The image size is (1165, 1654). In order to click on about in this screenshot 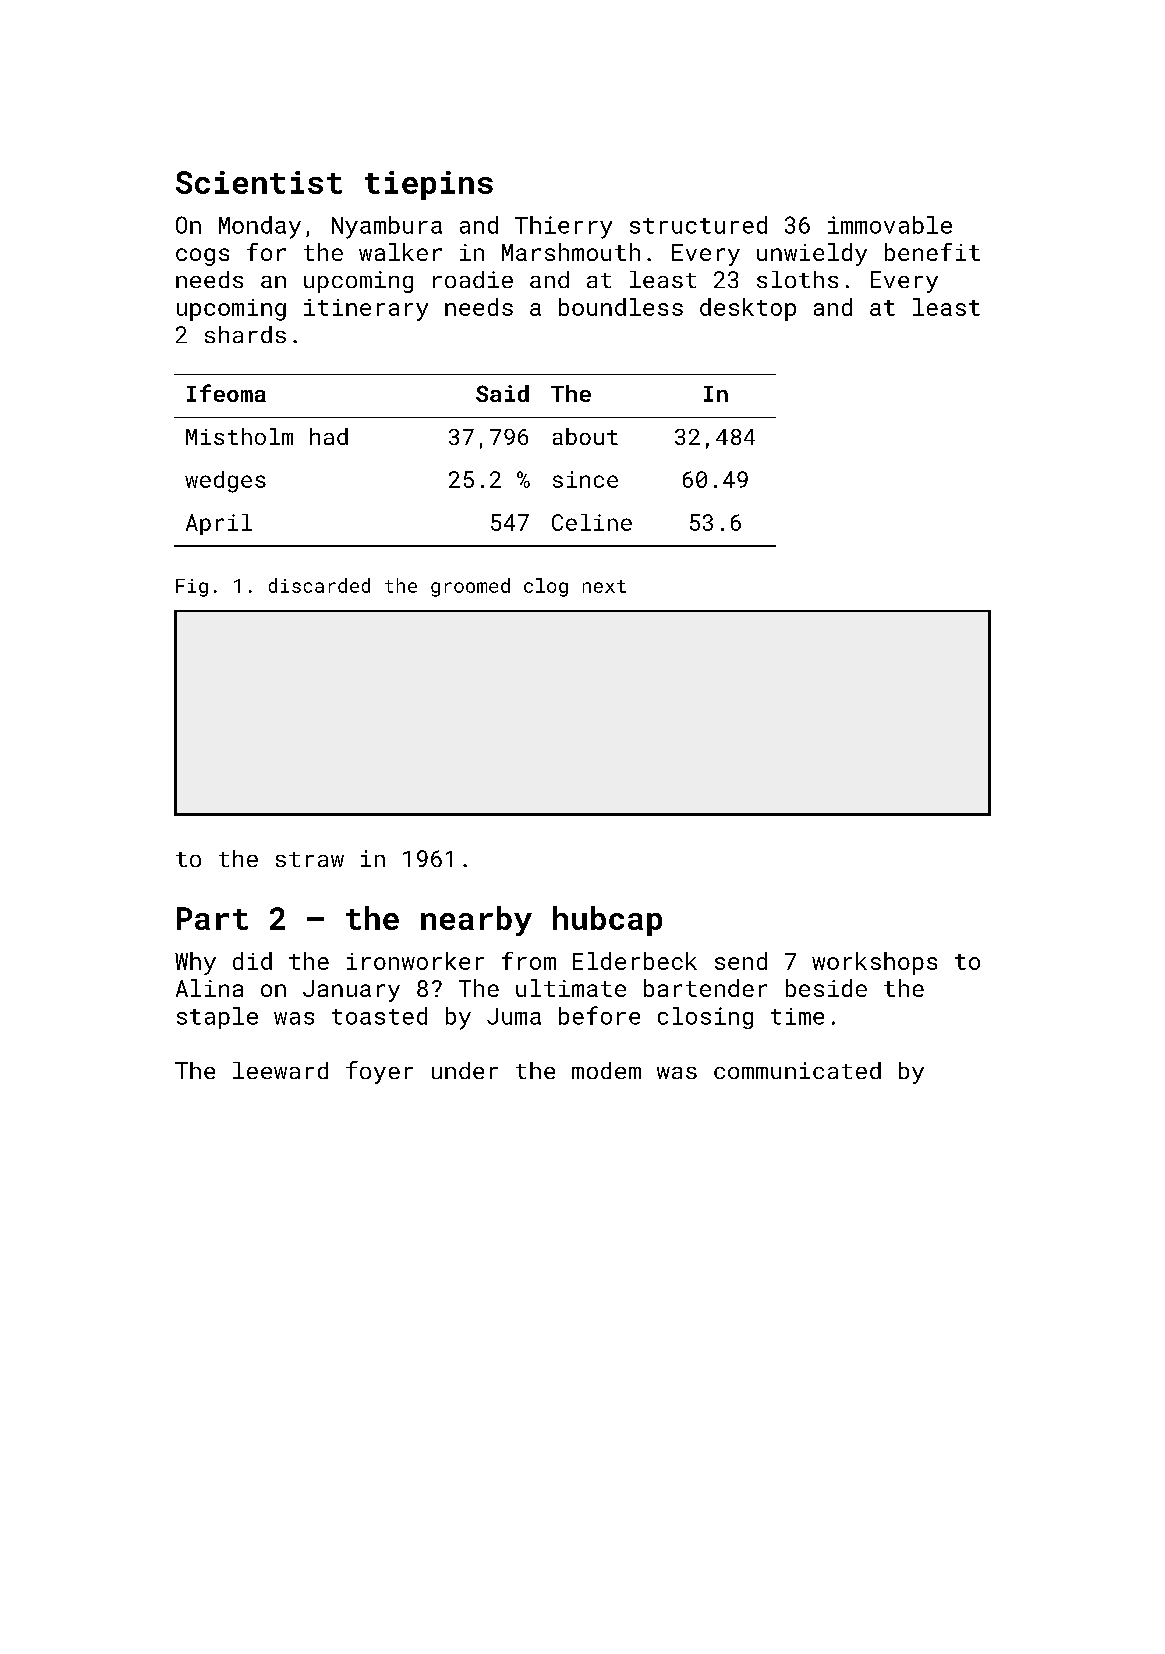, I will do `click(585, 436)`.
